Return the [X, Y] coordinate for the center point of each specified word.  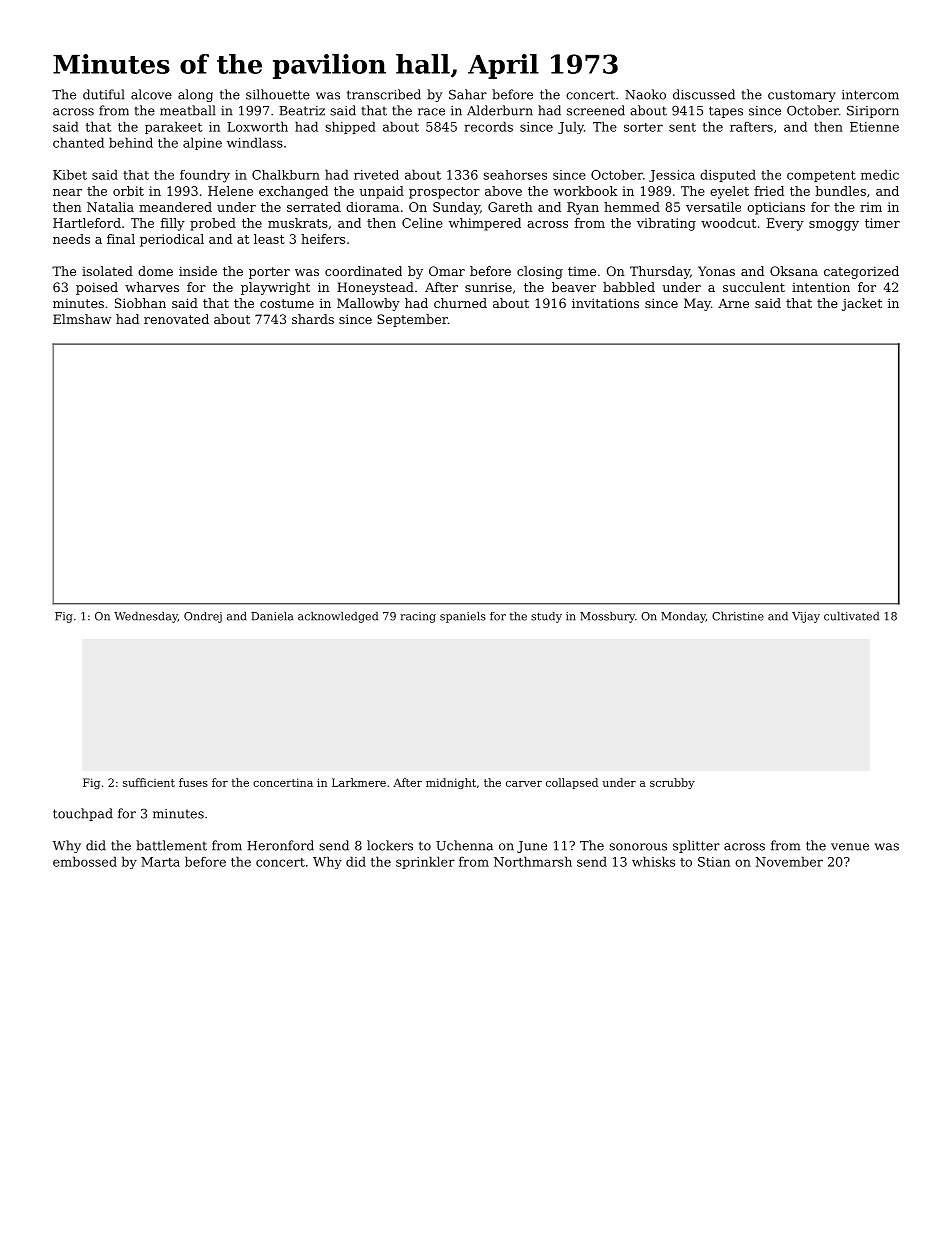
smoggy [834, 226]
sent [682, 127]
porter [269, 273]
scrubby [672, 783]
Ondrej [203, 617]
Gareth [510, 207]
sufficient [149, 782]
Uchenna [464, 845]
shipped [350, 127]
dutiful [104, 94]
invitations [605, 303]
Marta [160, 862]
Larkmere [359, 782]
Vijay [806, 617]
